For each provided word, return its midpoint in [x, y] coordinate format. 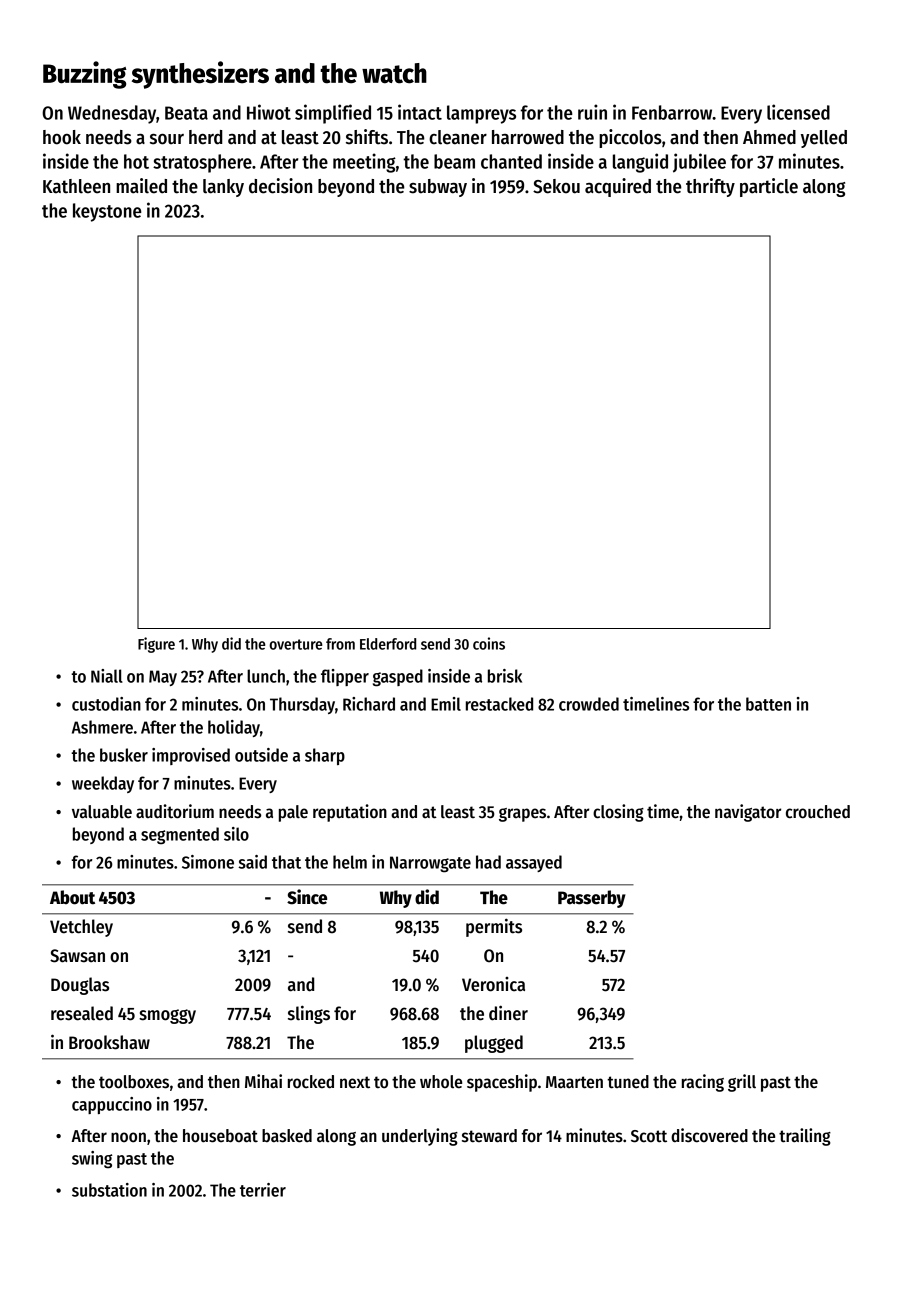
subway [438, 188]
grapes [522, 815]
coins [489, 643]
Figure [156, 645]
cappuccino [112, 1105]
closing [618, 813]
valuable [102, 812]
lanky [223, 188]
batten [768, 704]
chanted [511, 161]
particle [769, 187]
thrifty [710, 187]
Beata [186, 113]
